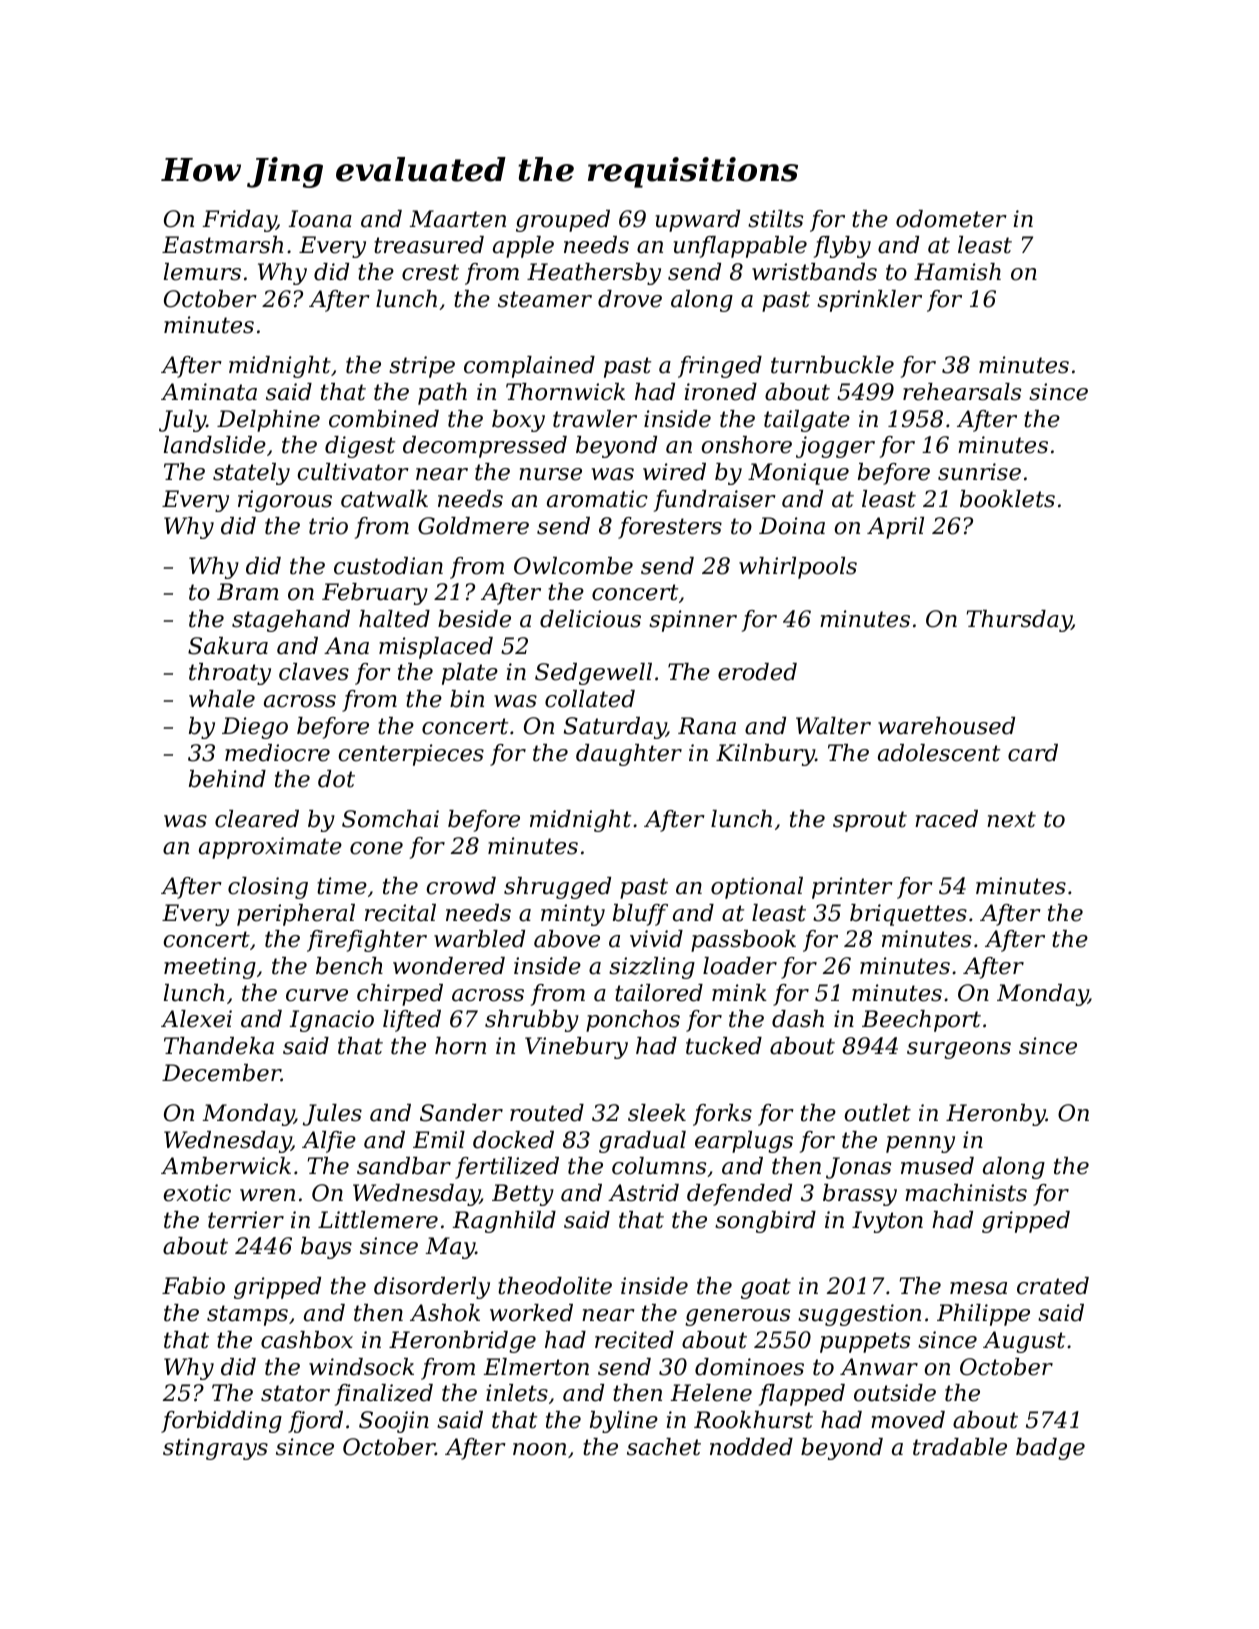 This image has width=1259, height=1629. What do you see at coordinates (202, 272) in the image?
I see `lemurs` at bounding box center [202, 272].
